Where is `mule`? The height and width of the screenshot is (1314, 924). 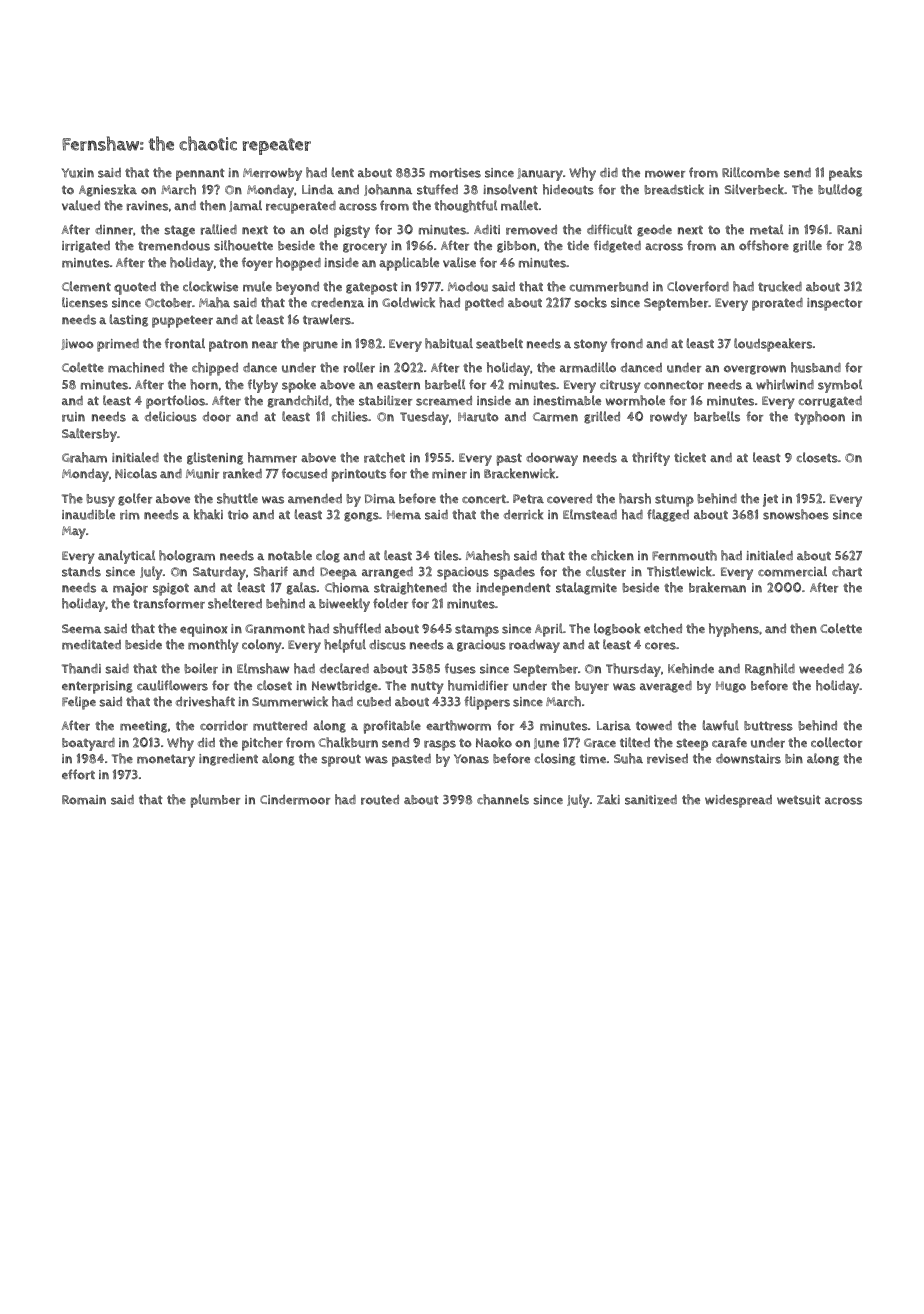
mule is located at coordinates (257, 286).
